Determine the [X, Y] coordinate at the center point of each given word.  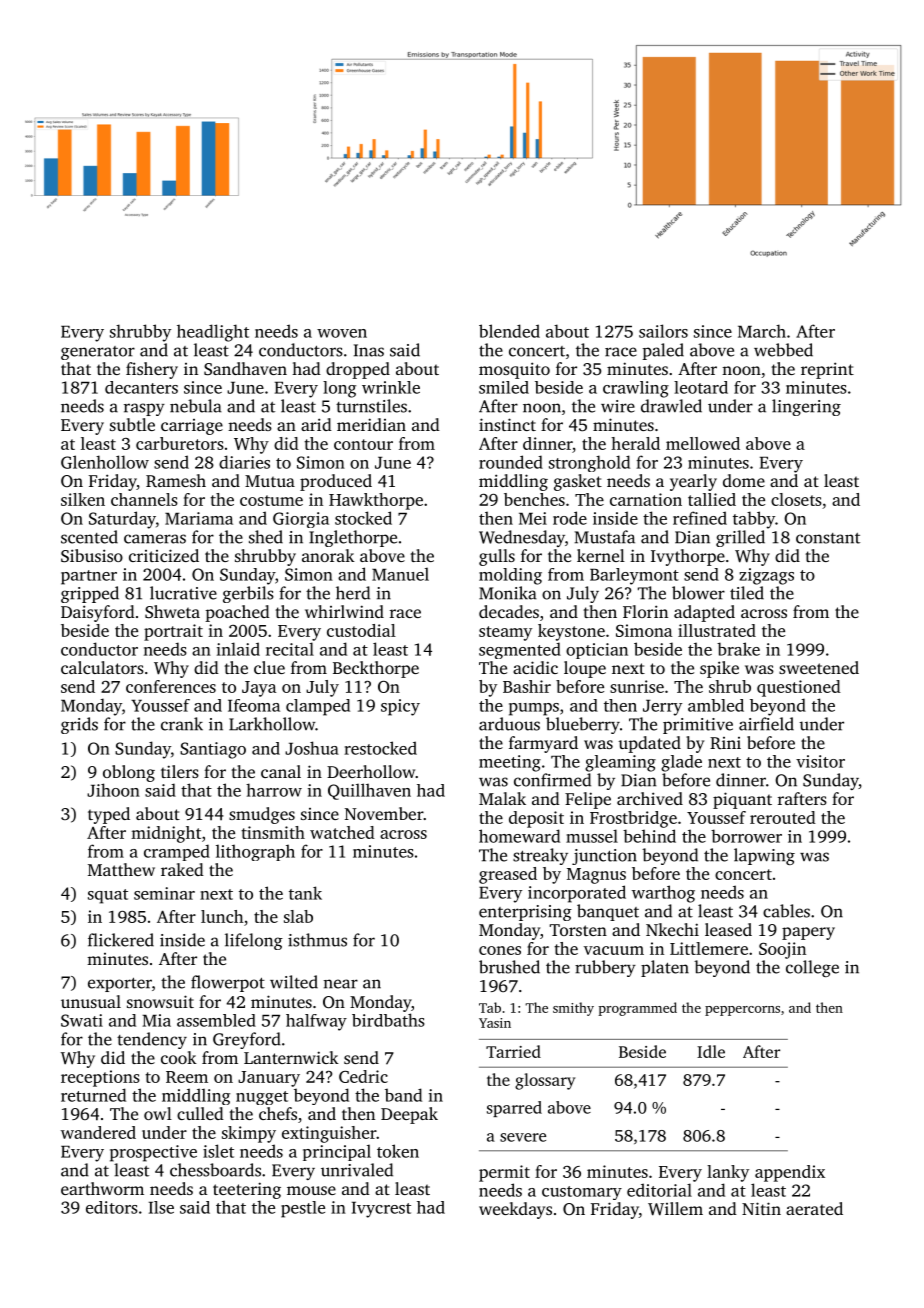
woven [342, 333]
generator [98, 353]
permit [504, 1173]
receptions [100, 1078]
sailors [663, 331]
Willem [675, 1209]
